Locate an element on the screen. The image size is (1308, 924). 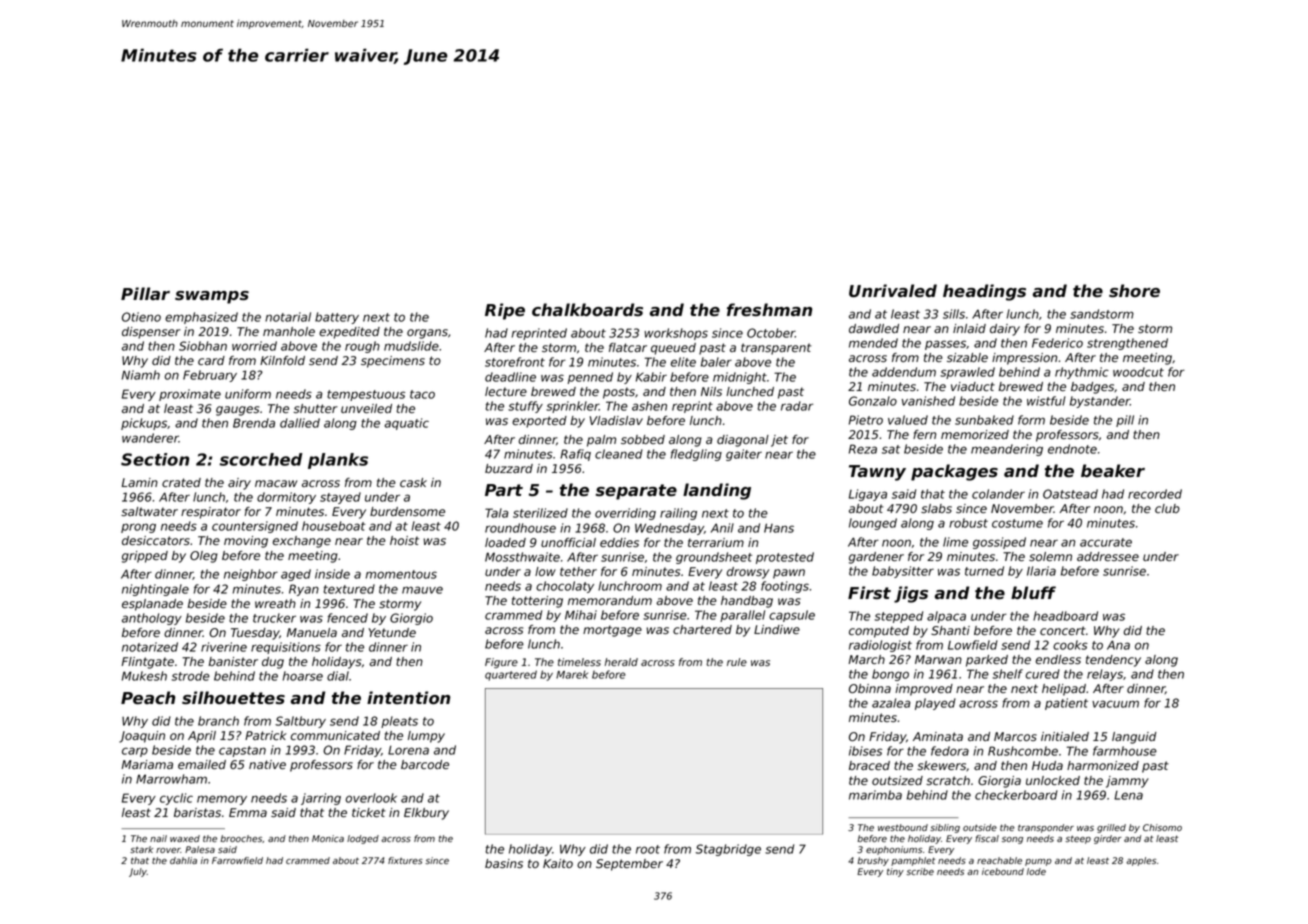
transparent is located at coordinates (776, 349).
